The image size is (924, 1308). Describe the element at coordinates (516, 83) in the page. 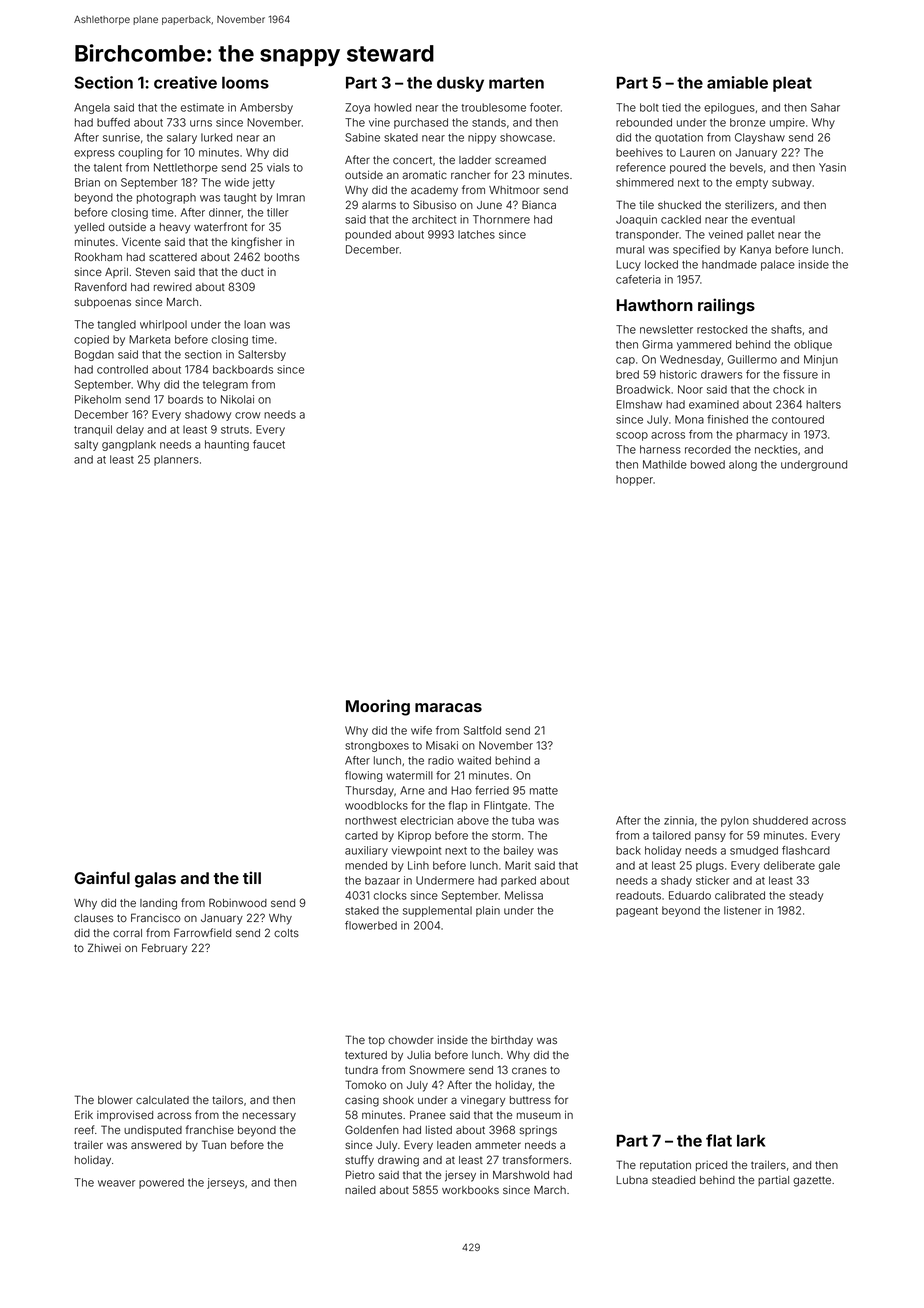

I see `marten` at that location.
